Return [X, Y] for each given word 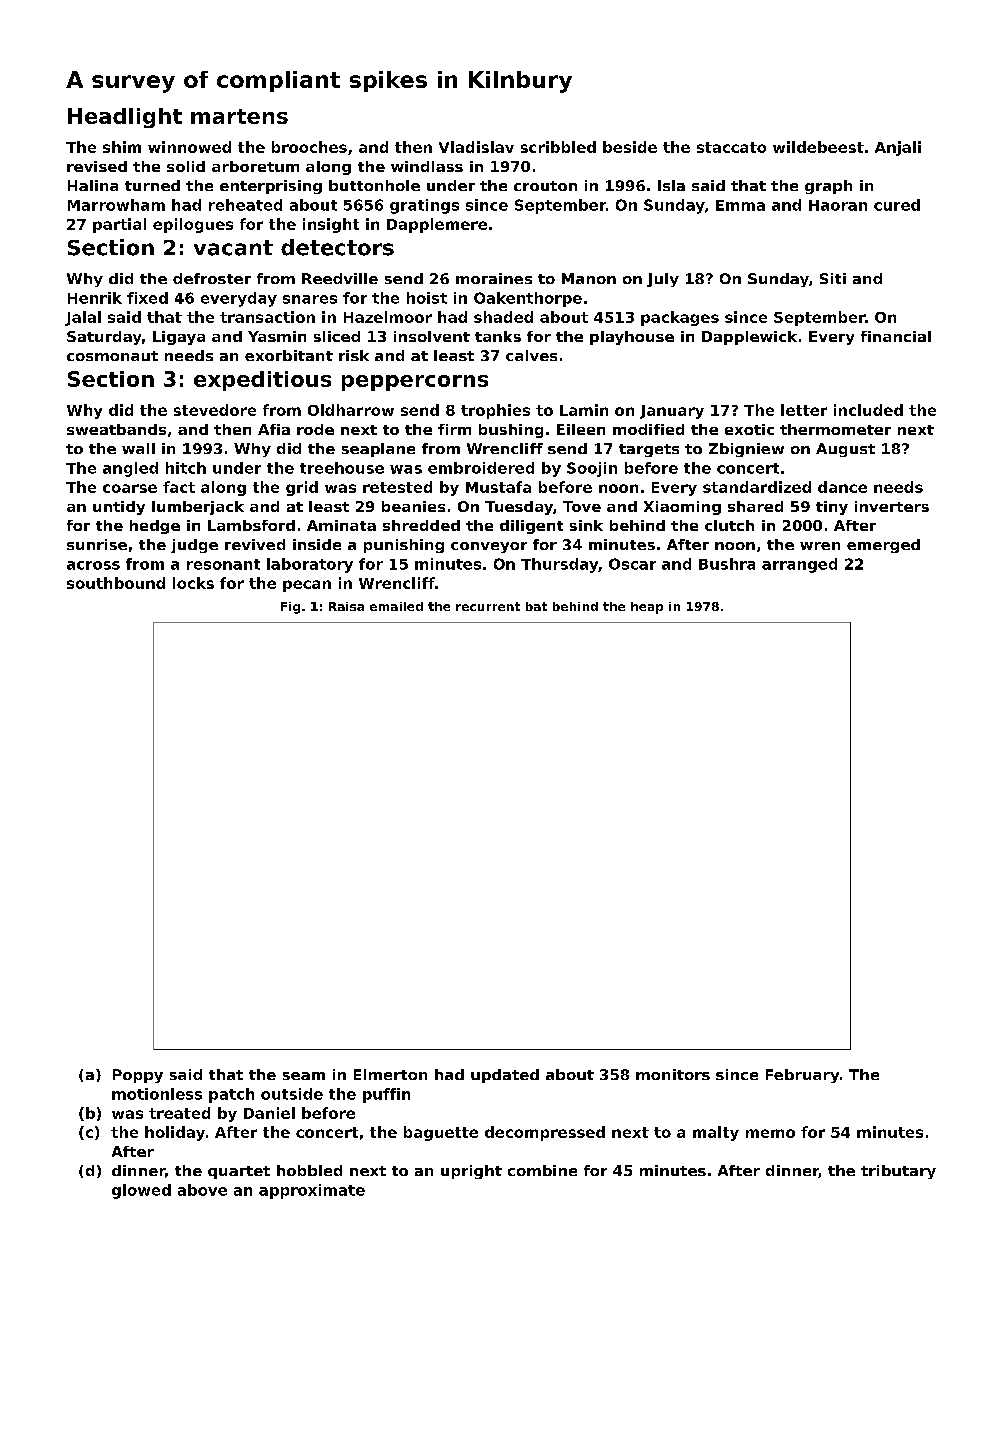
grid [302, 488]
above [202, 1190]
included [868, 410]
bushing [511, 431]
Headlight [125, 118]
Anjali [898, 148]
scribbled [558, 147]
